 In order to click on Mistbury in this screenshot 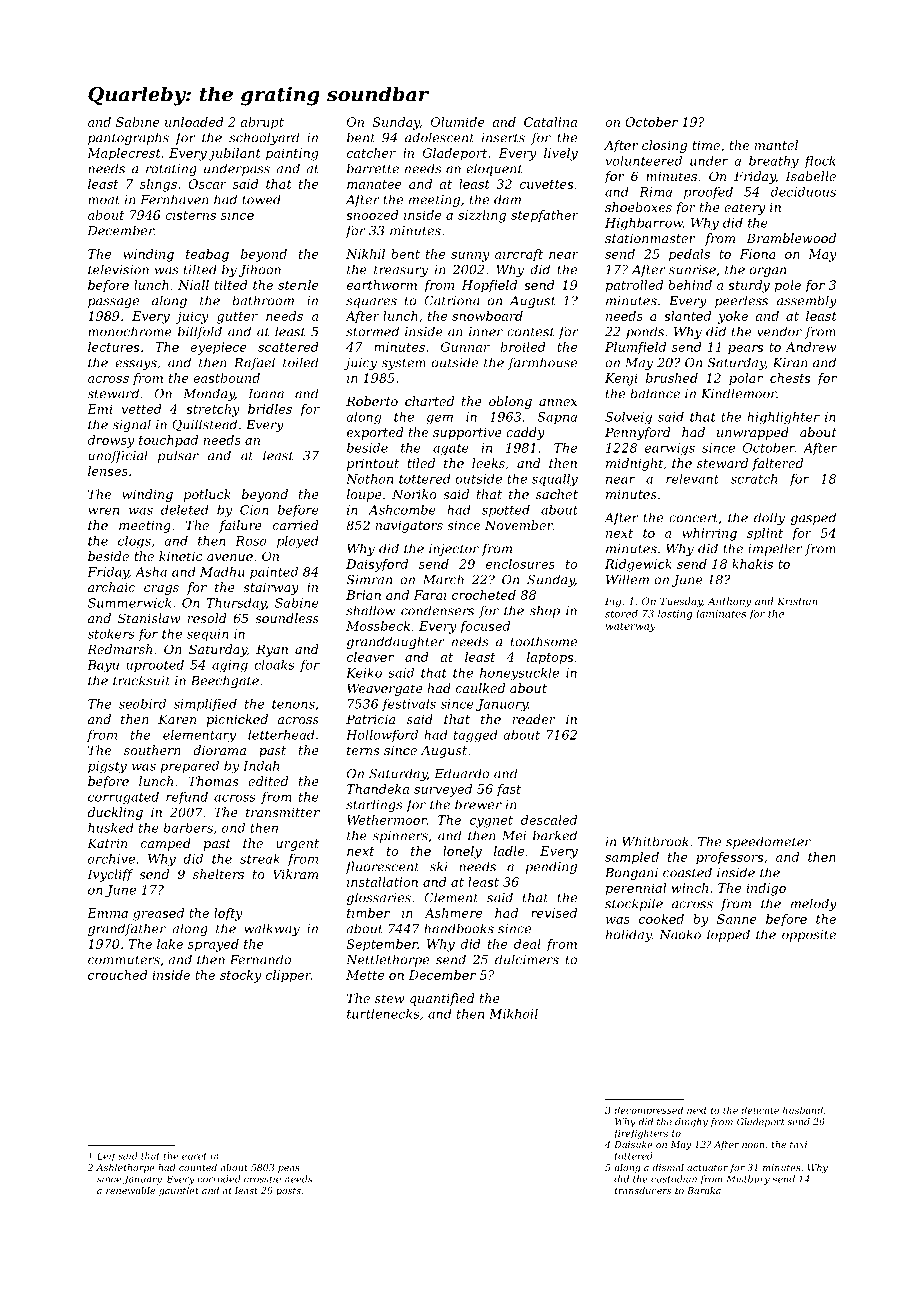, I will do `click(748, 1180)`.
